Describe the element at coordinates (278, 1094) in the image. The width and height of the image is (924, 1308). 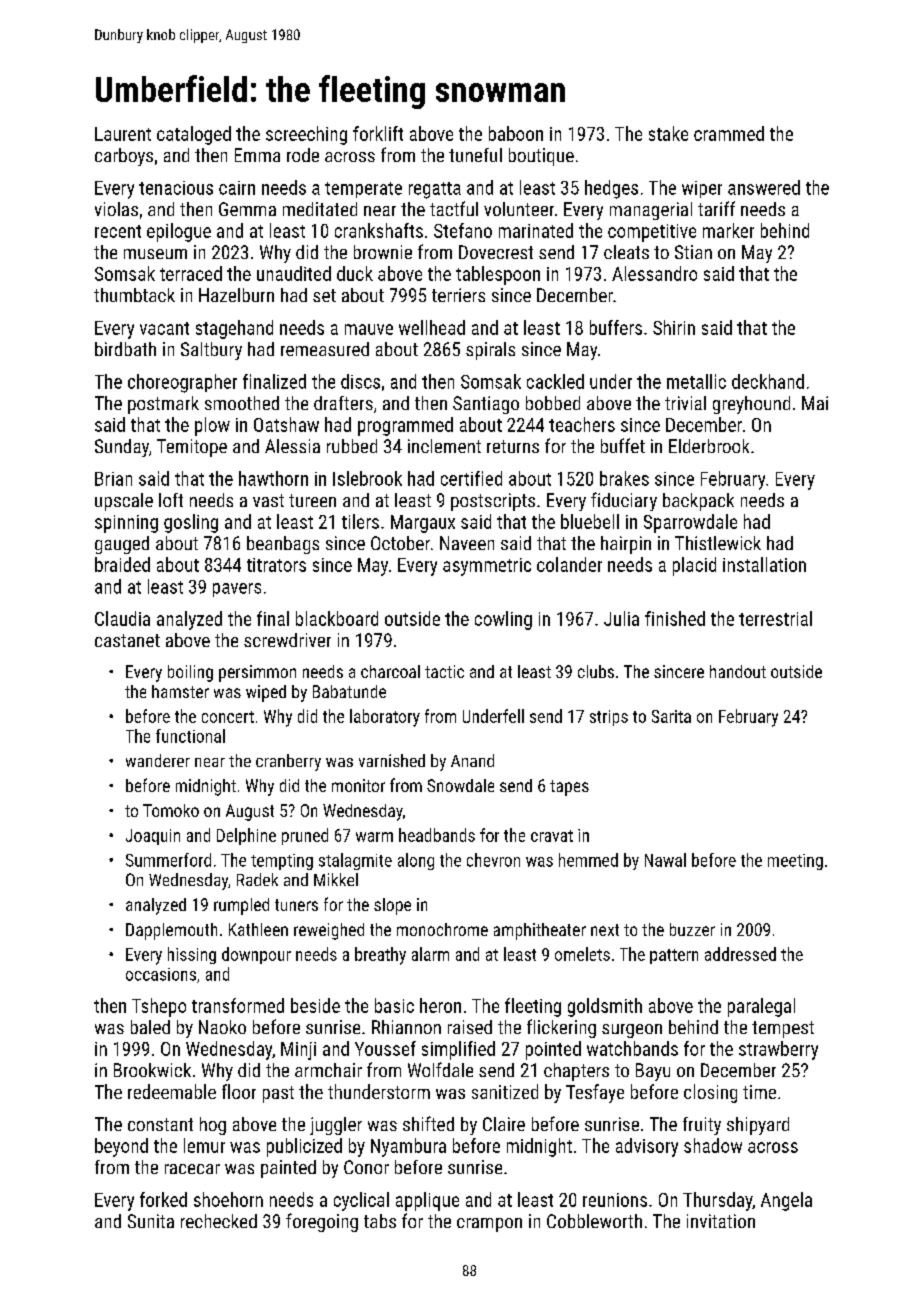
I see `past` at that location.
